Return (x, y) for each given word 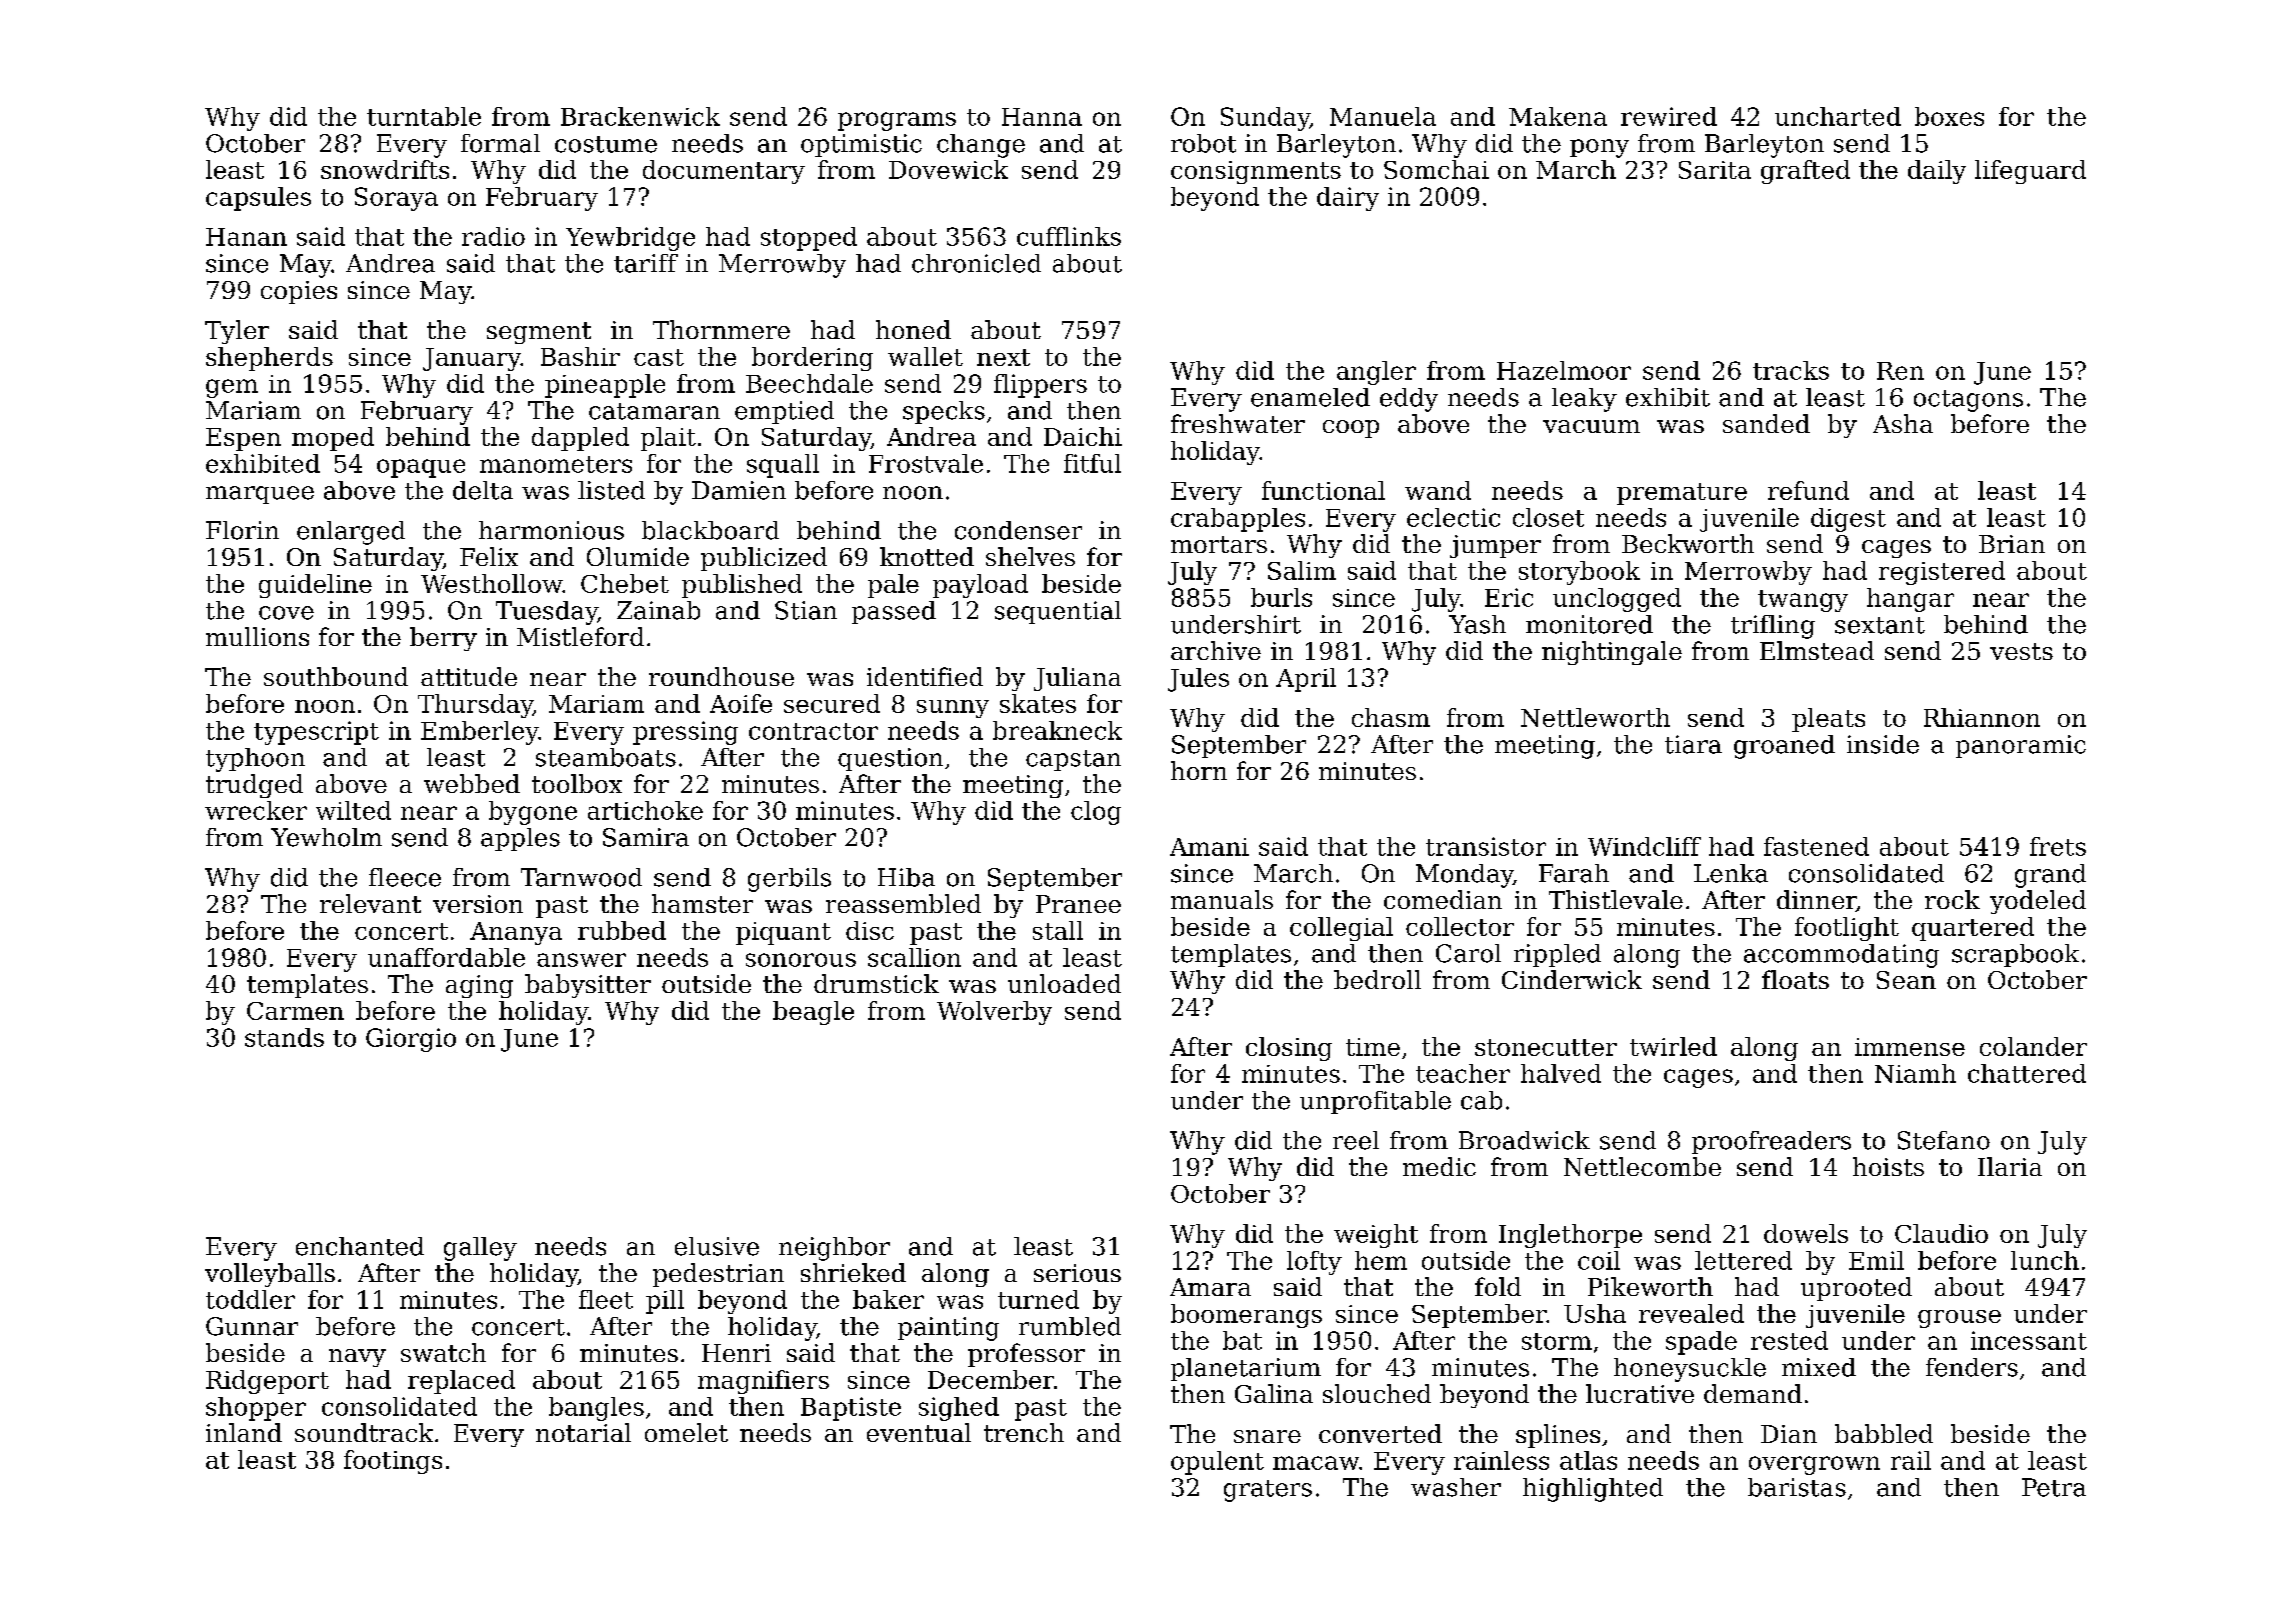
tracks (1791, 370)
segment (539, 333)
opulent (1217, 1463)
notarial (583, 1432)
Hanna (1042, 117)
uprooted (1856, 1289)
